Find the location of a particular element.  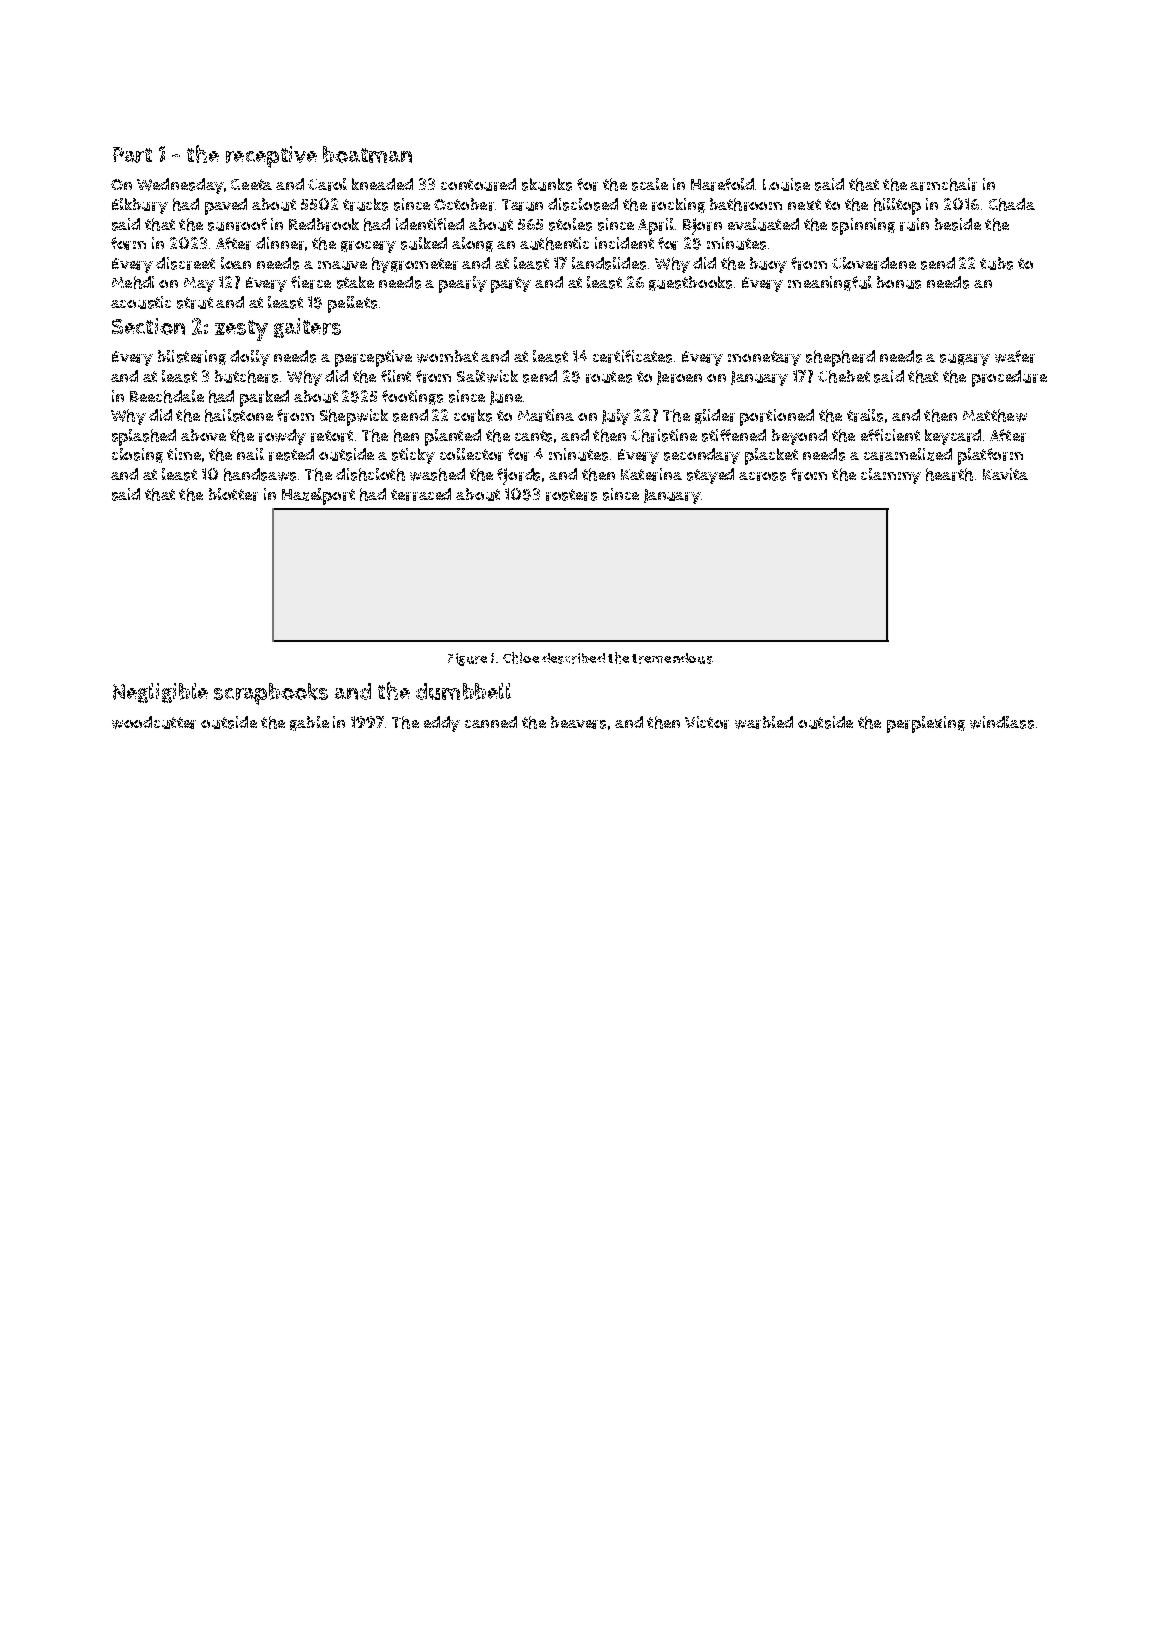

Geeta is located at coordinates (251, 184).
